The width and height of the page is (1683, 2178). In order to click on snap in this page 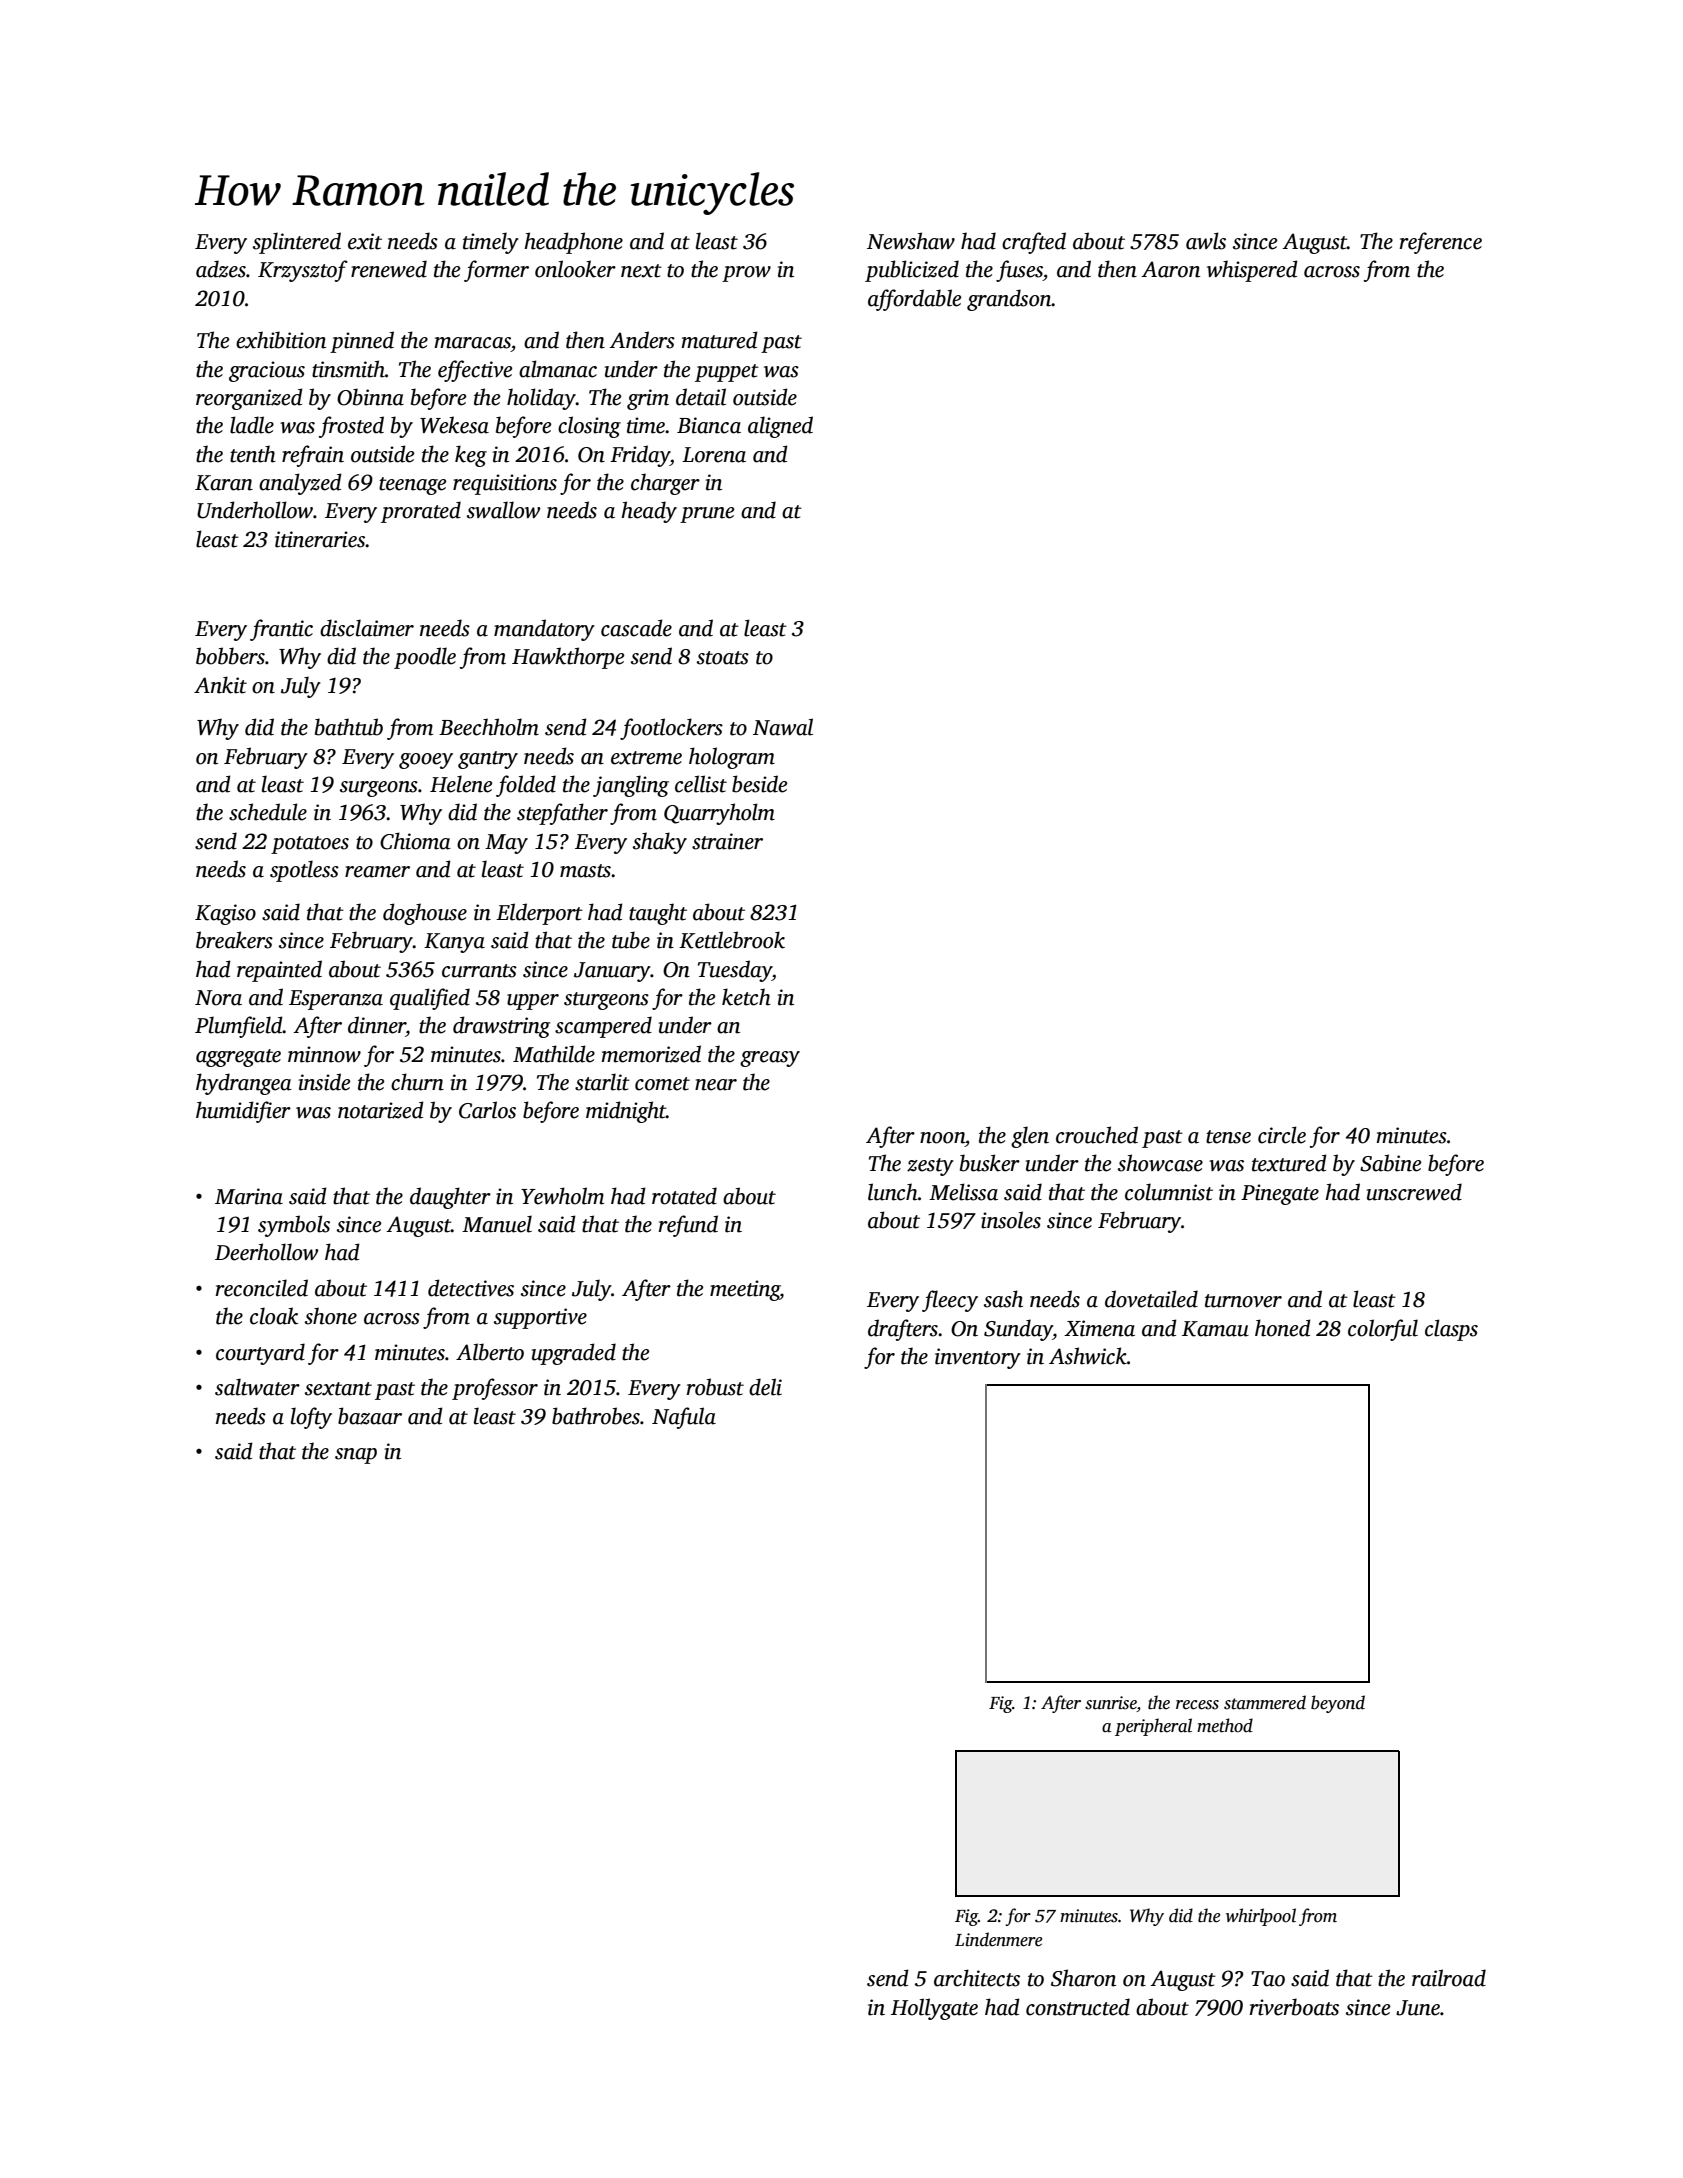, I will do `click(356, 1456)`.
